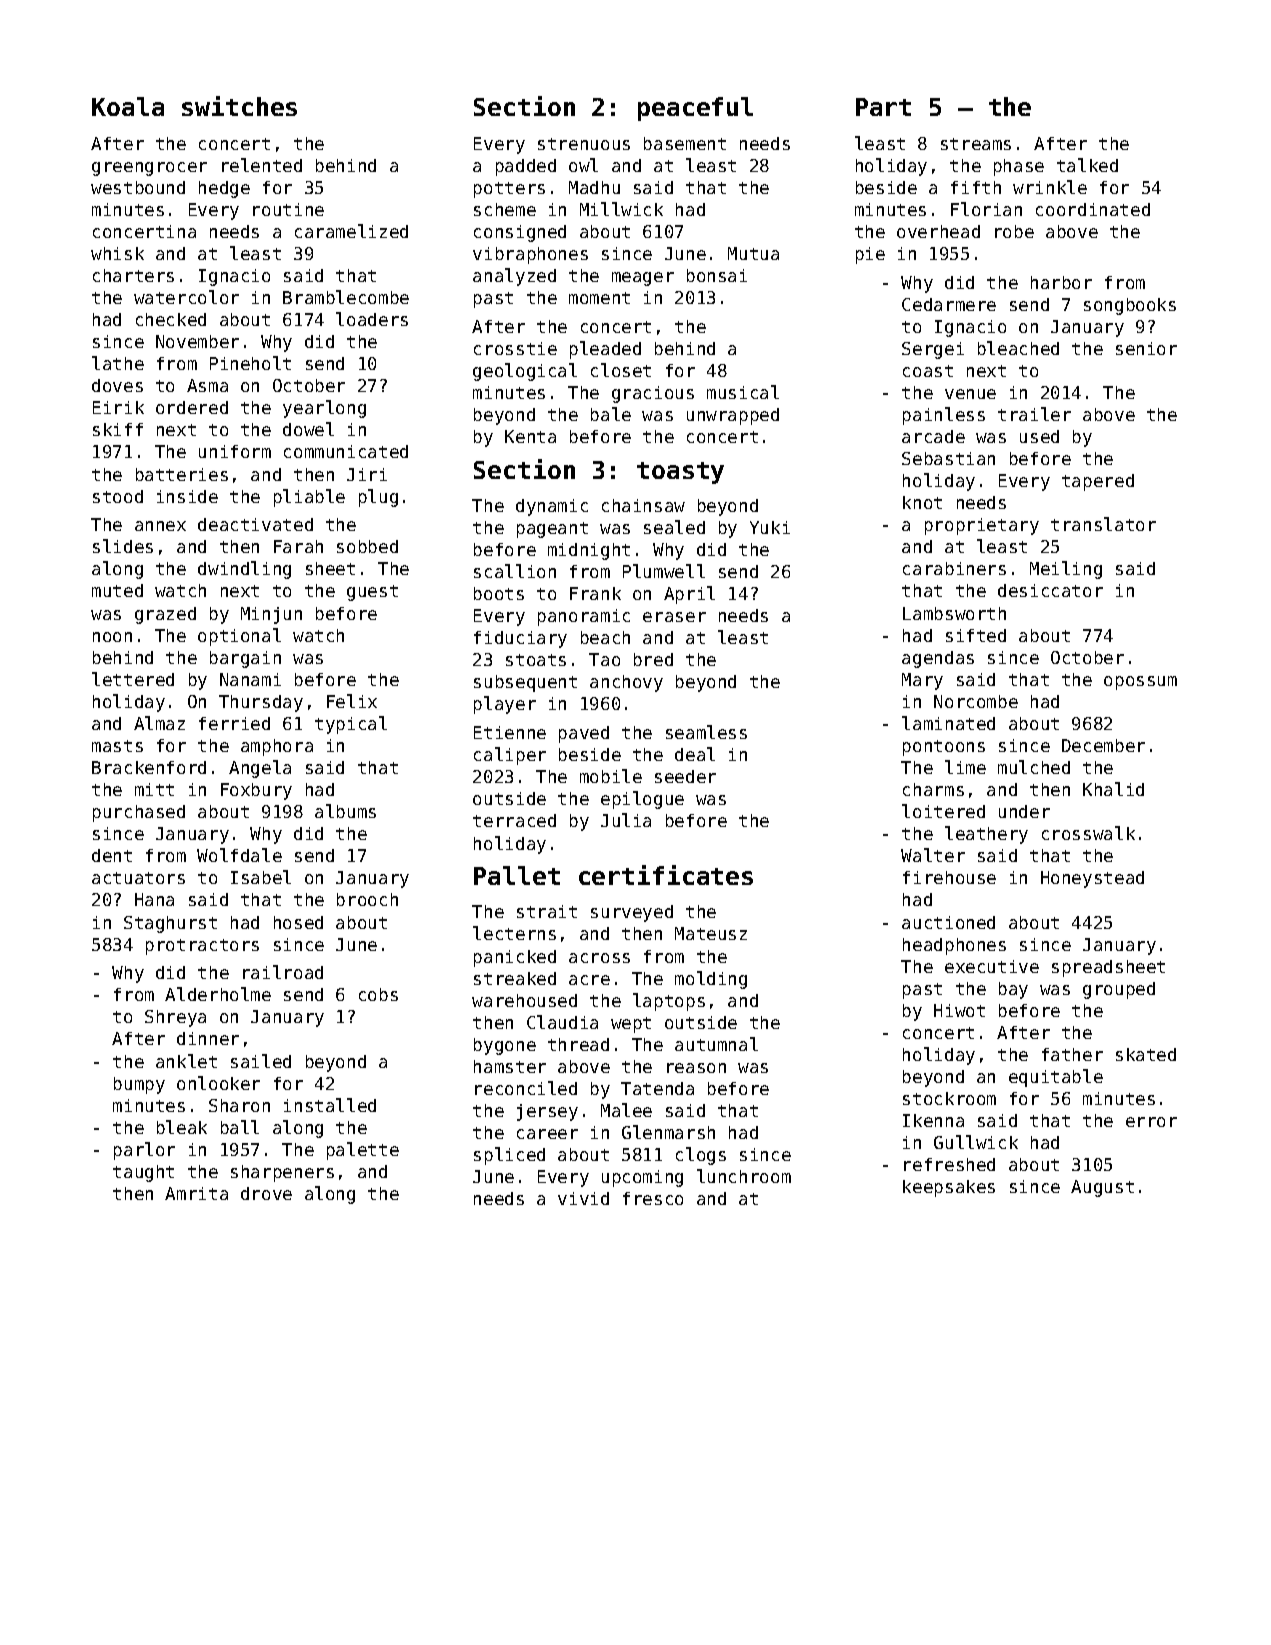 The image size is (1271, 1645). Describe the element at coordinates (196, 1193) in the screenshot. I see `Amrita` at that location.
